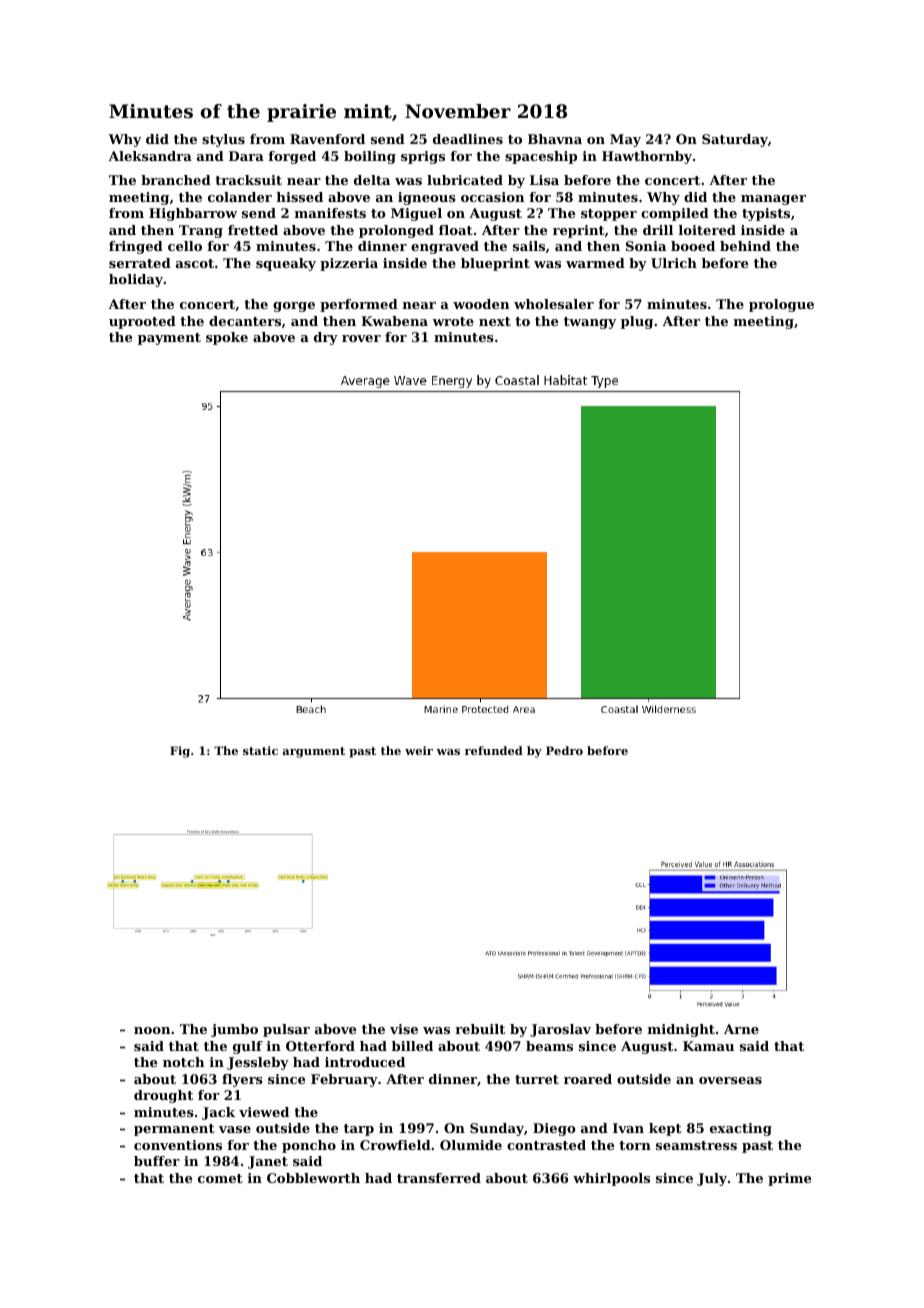 The image size is (924, 1308). Describe the element at coordinates (611, 1179) in the screenshot. I see `whirlpools` at that location.
